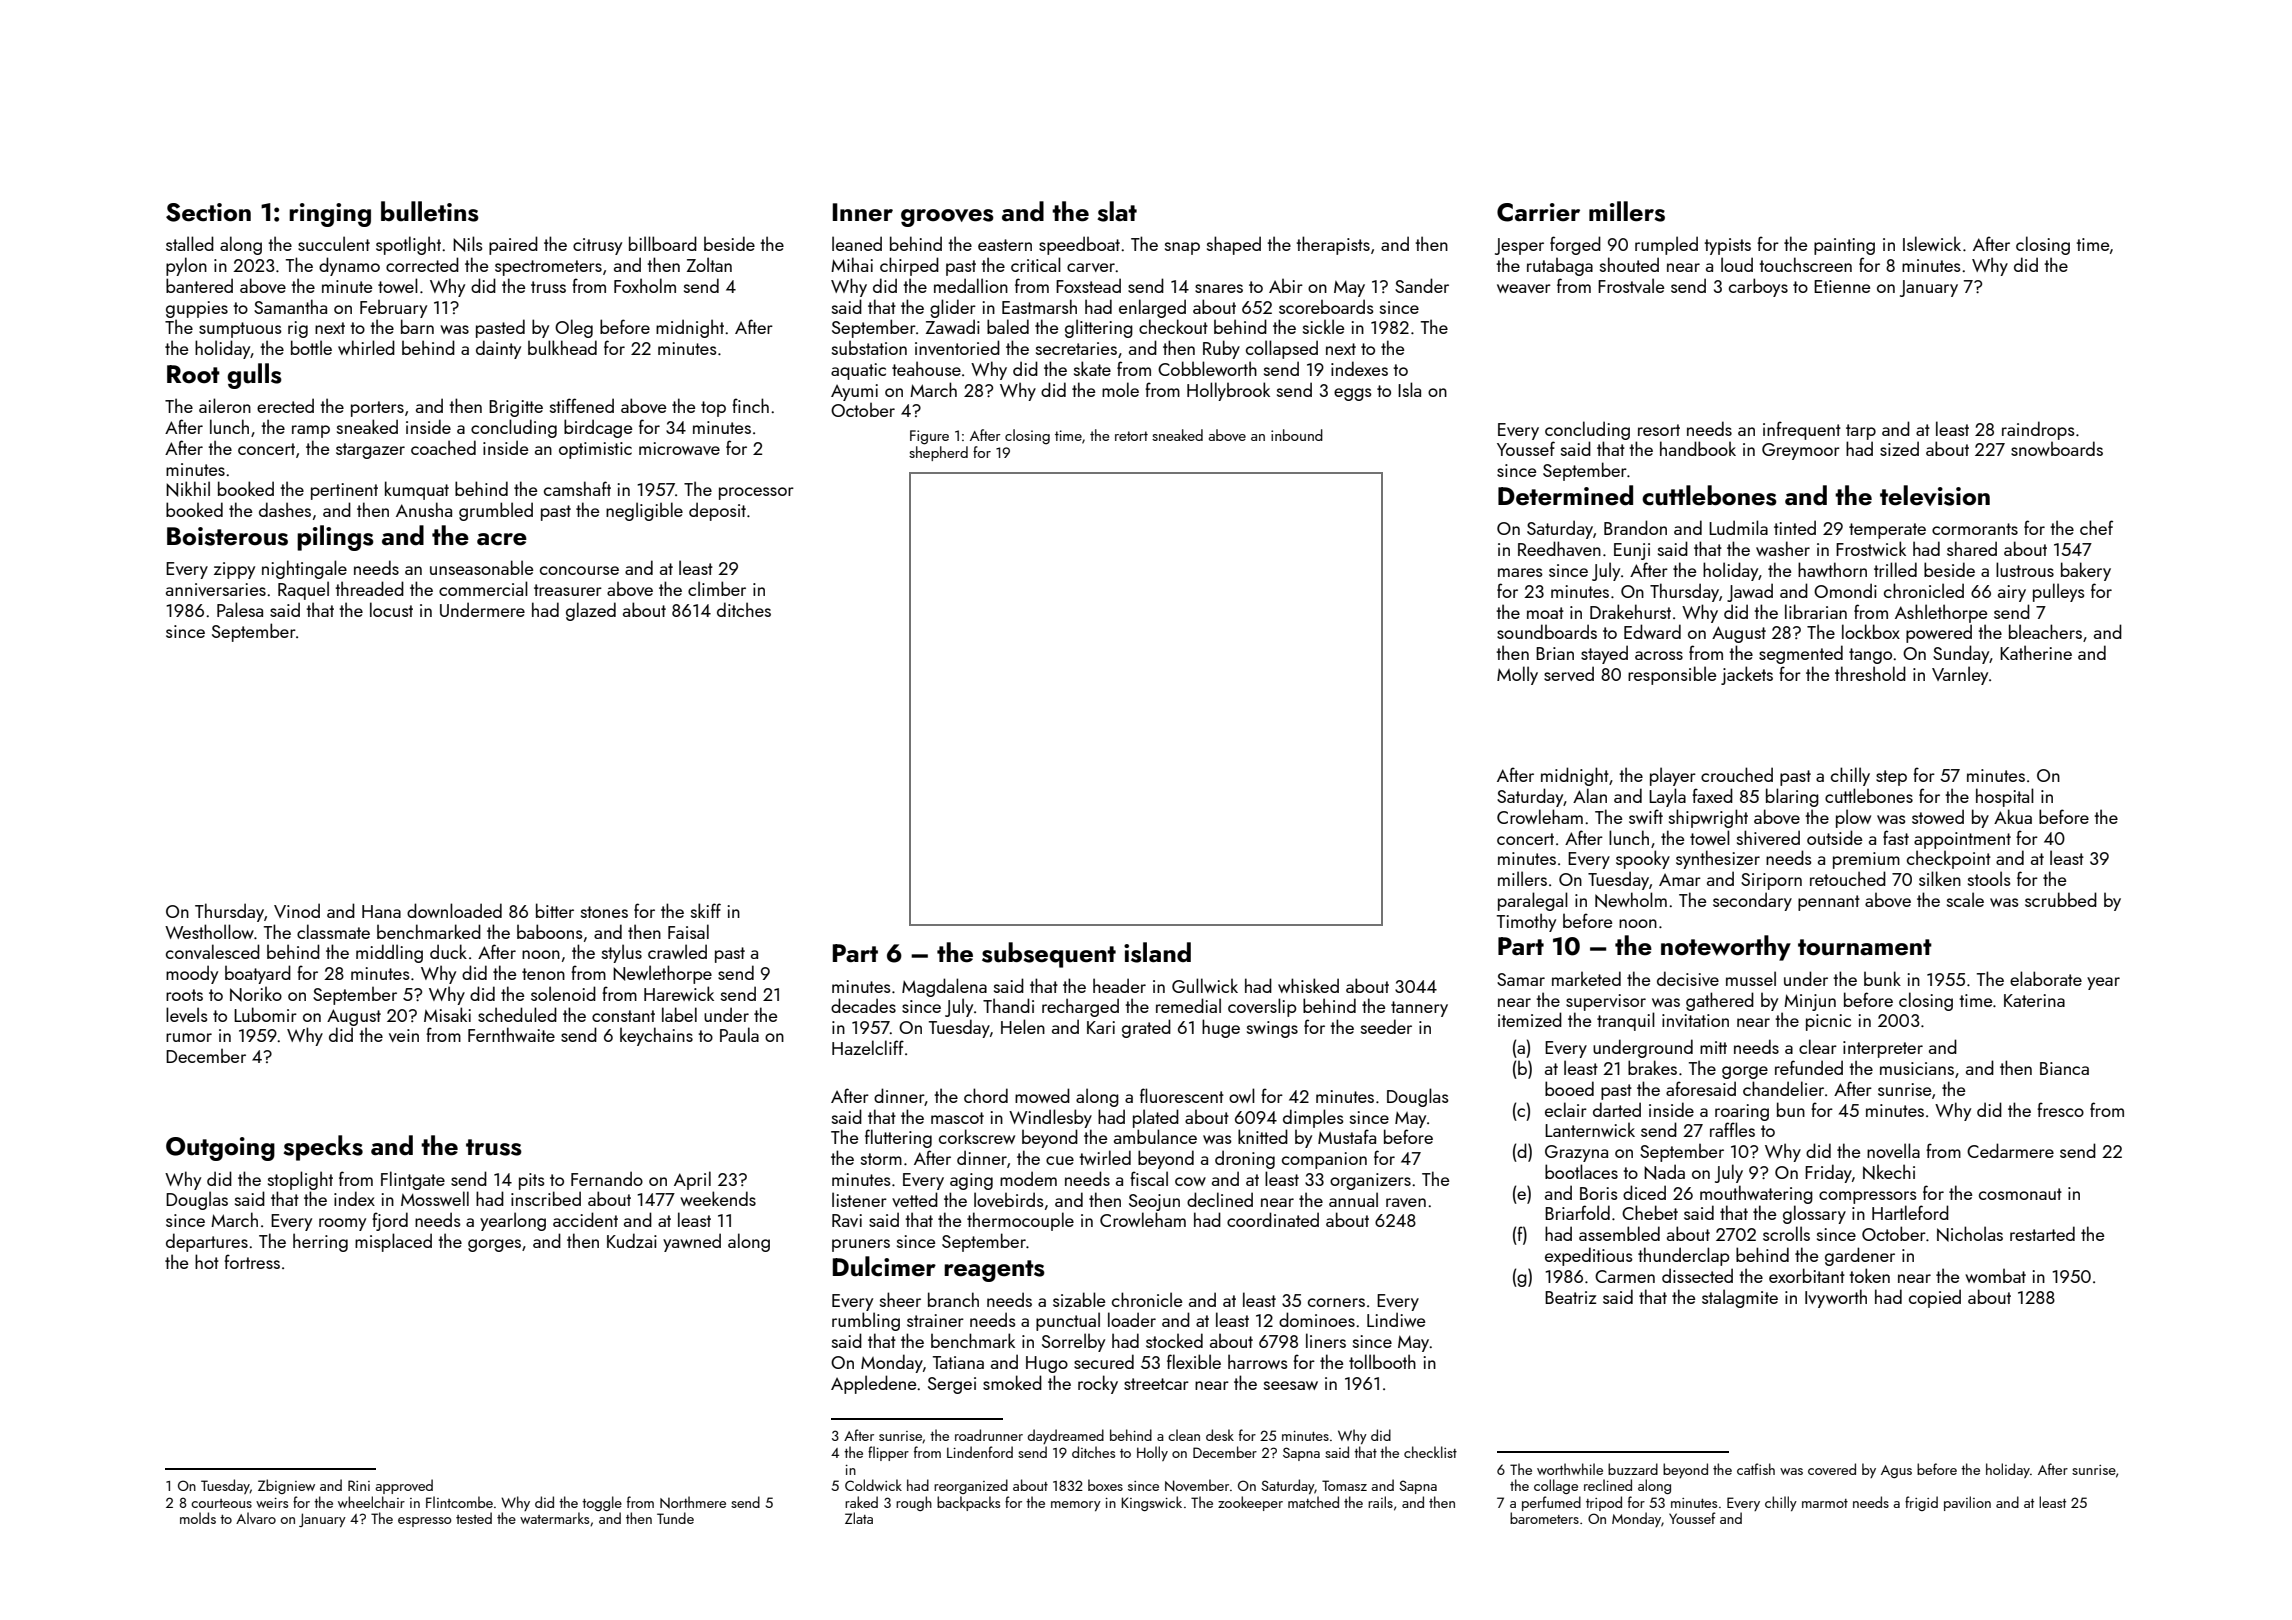  I want to click on February, so click(393, 308).
